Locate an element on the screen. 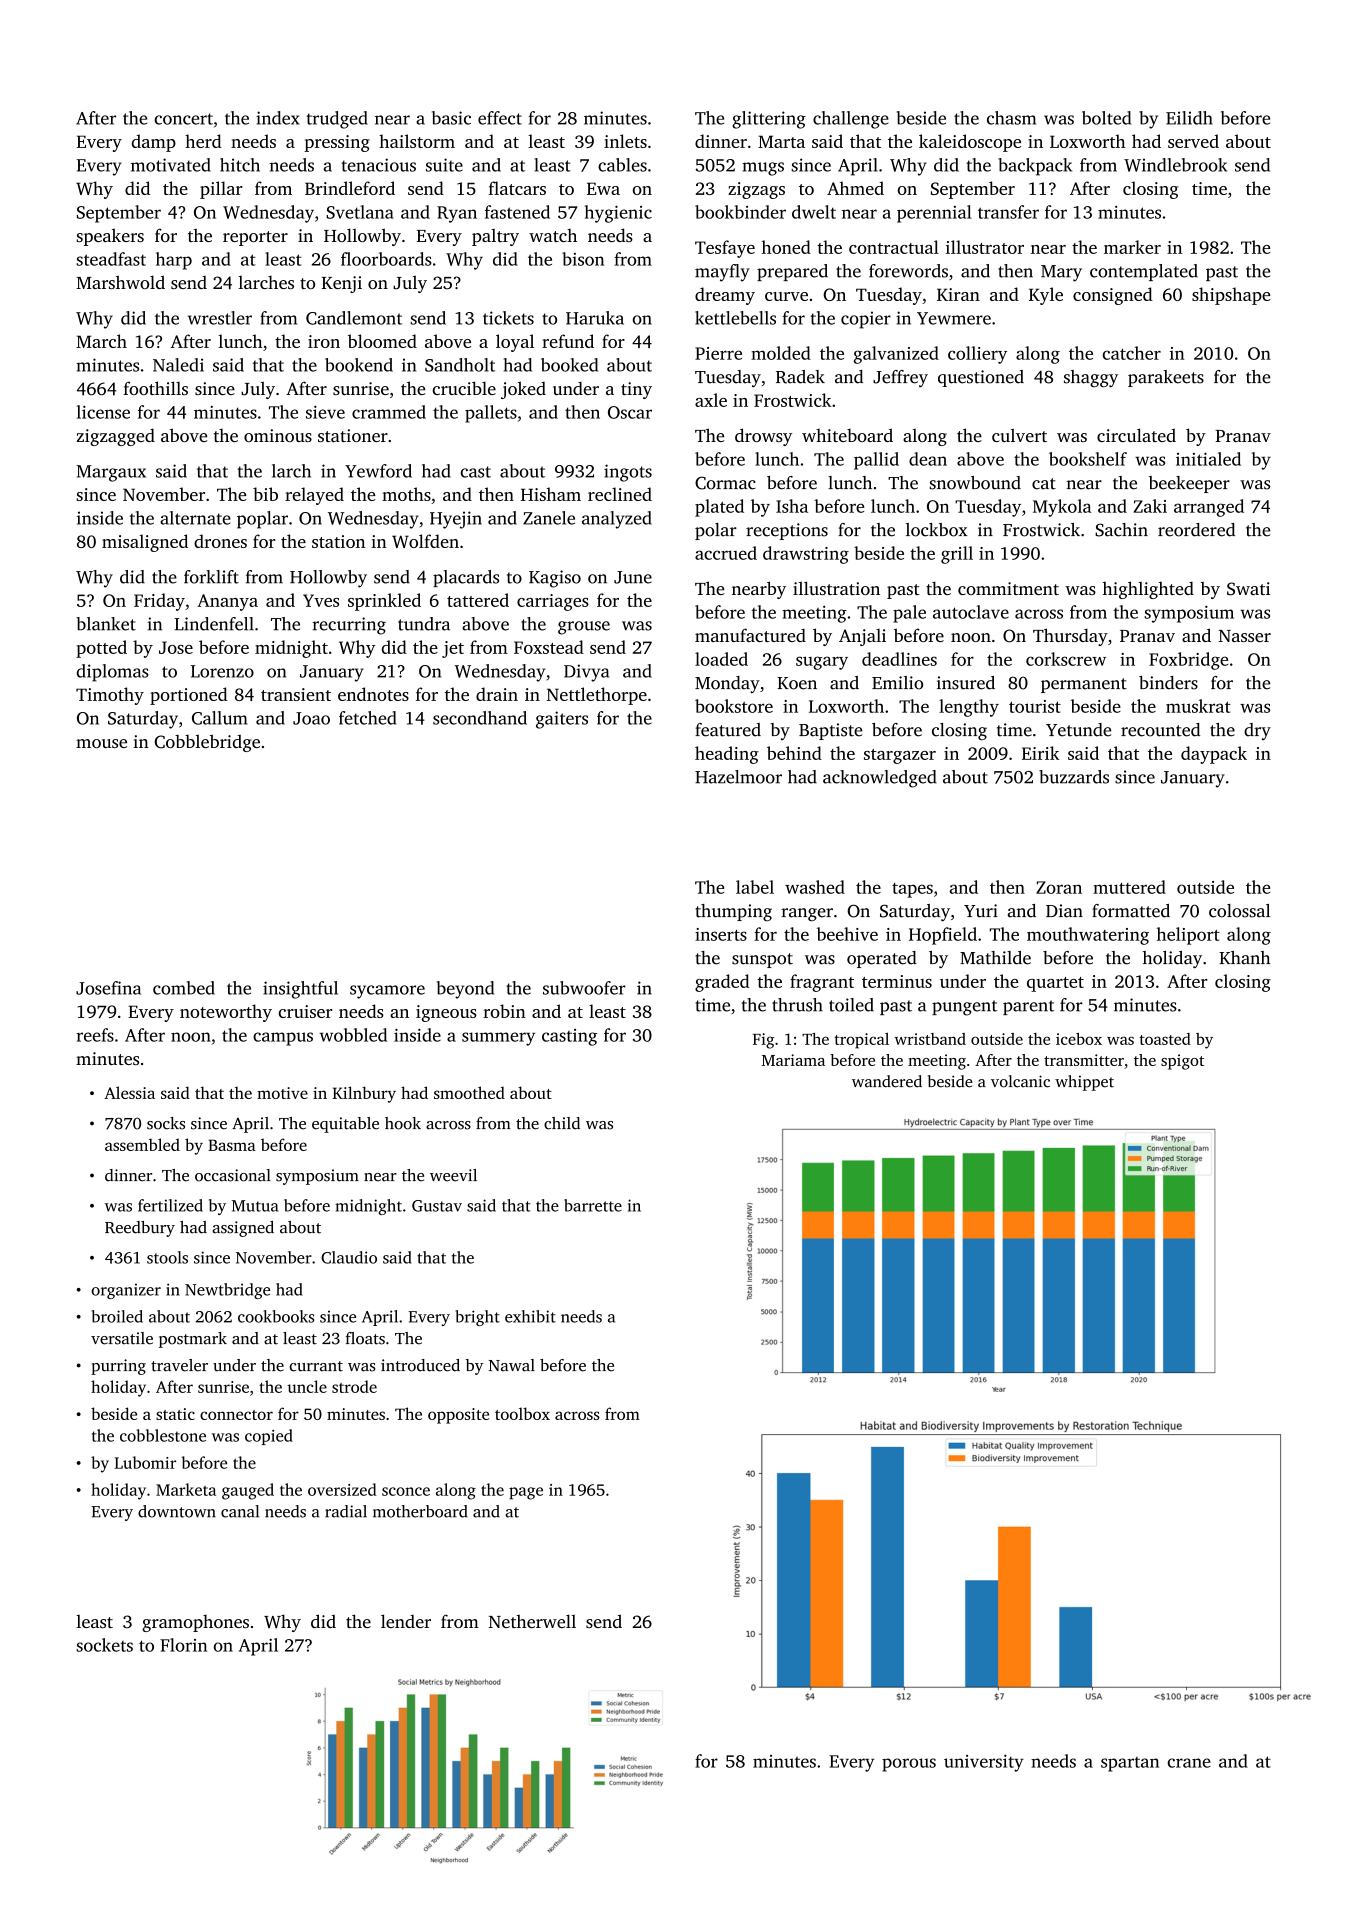 This screenshot has height=1905, width=1347. quartet is located at coordinates (1055, 984).
